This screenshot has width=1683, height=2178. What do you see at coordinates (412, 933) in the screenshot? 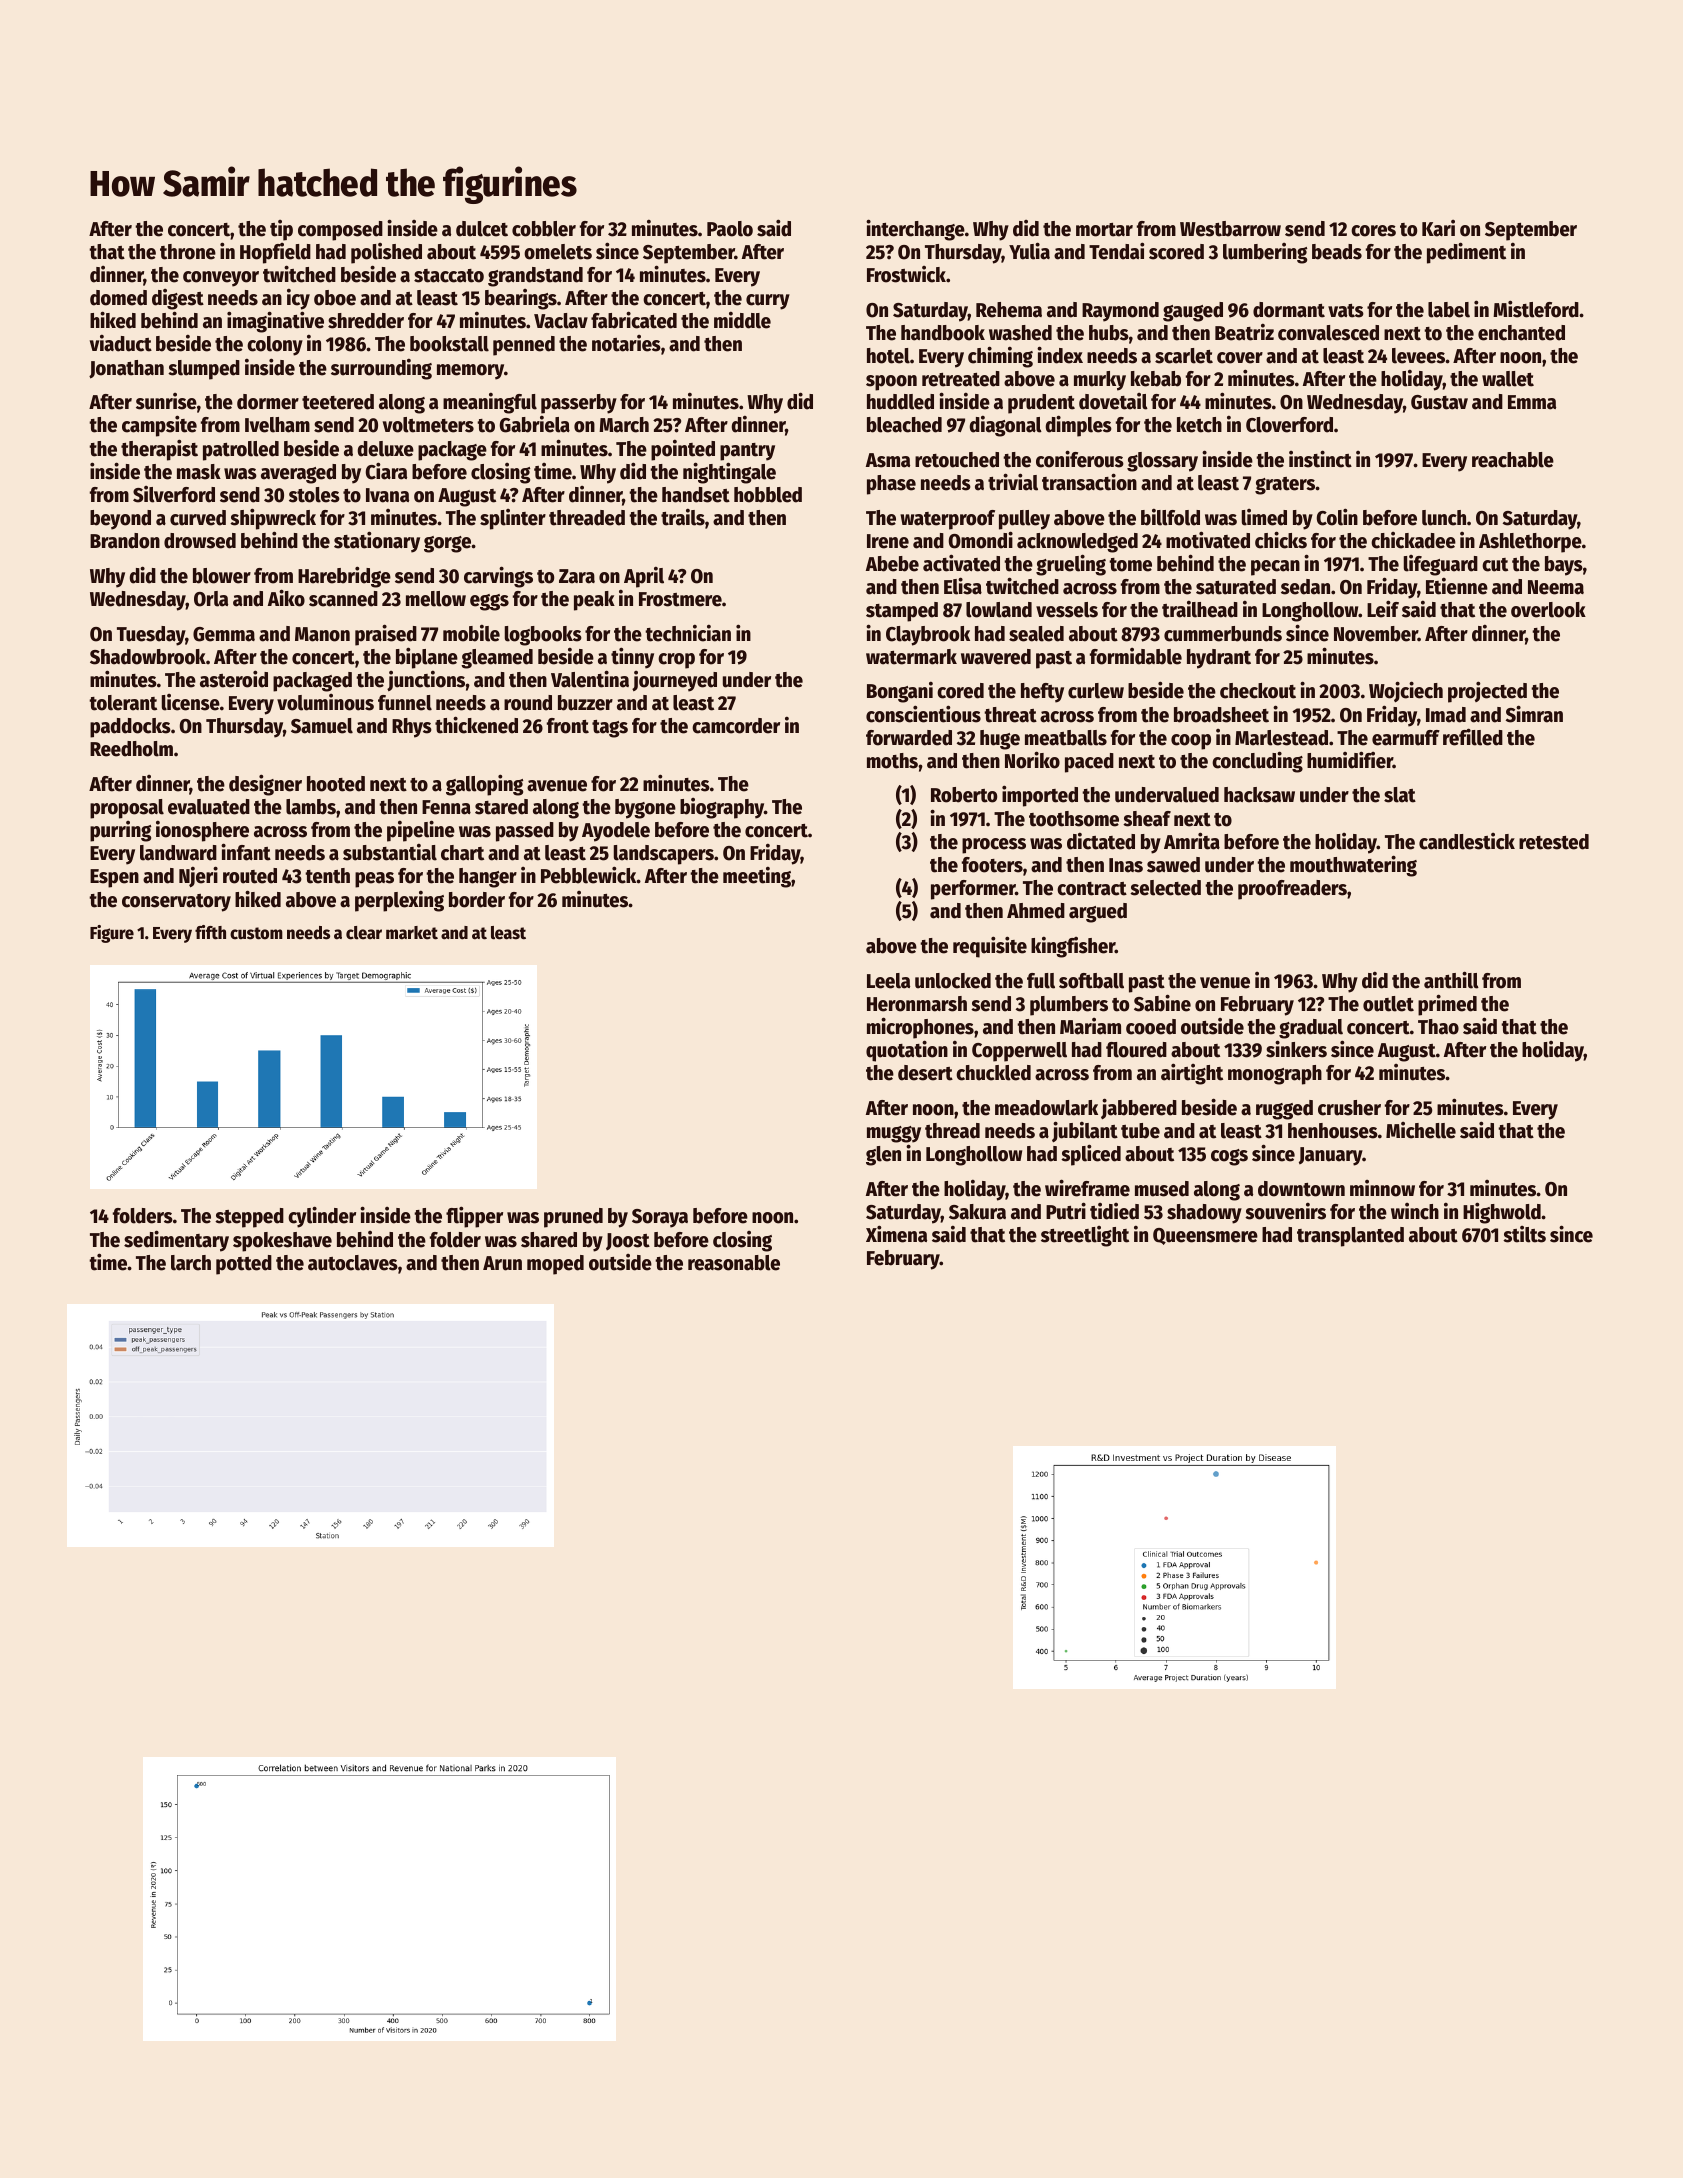
I see `market` at bounding box center [412, 933].
